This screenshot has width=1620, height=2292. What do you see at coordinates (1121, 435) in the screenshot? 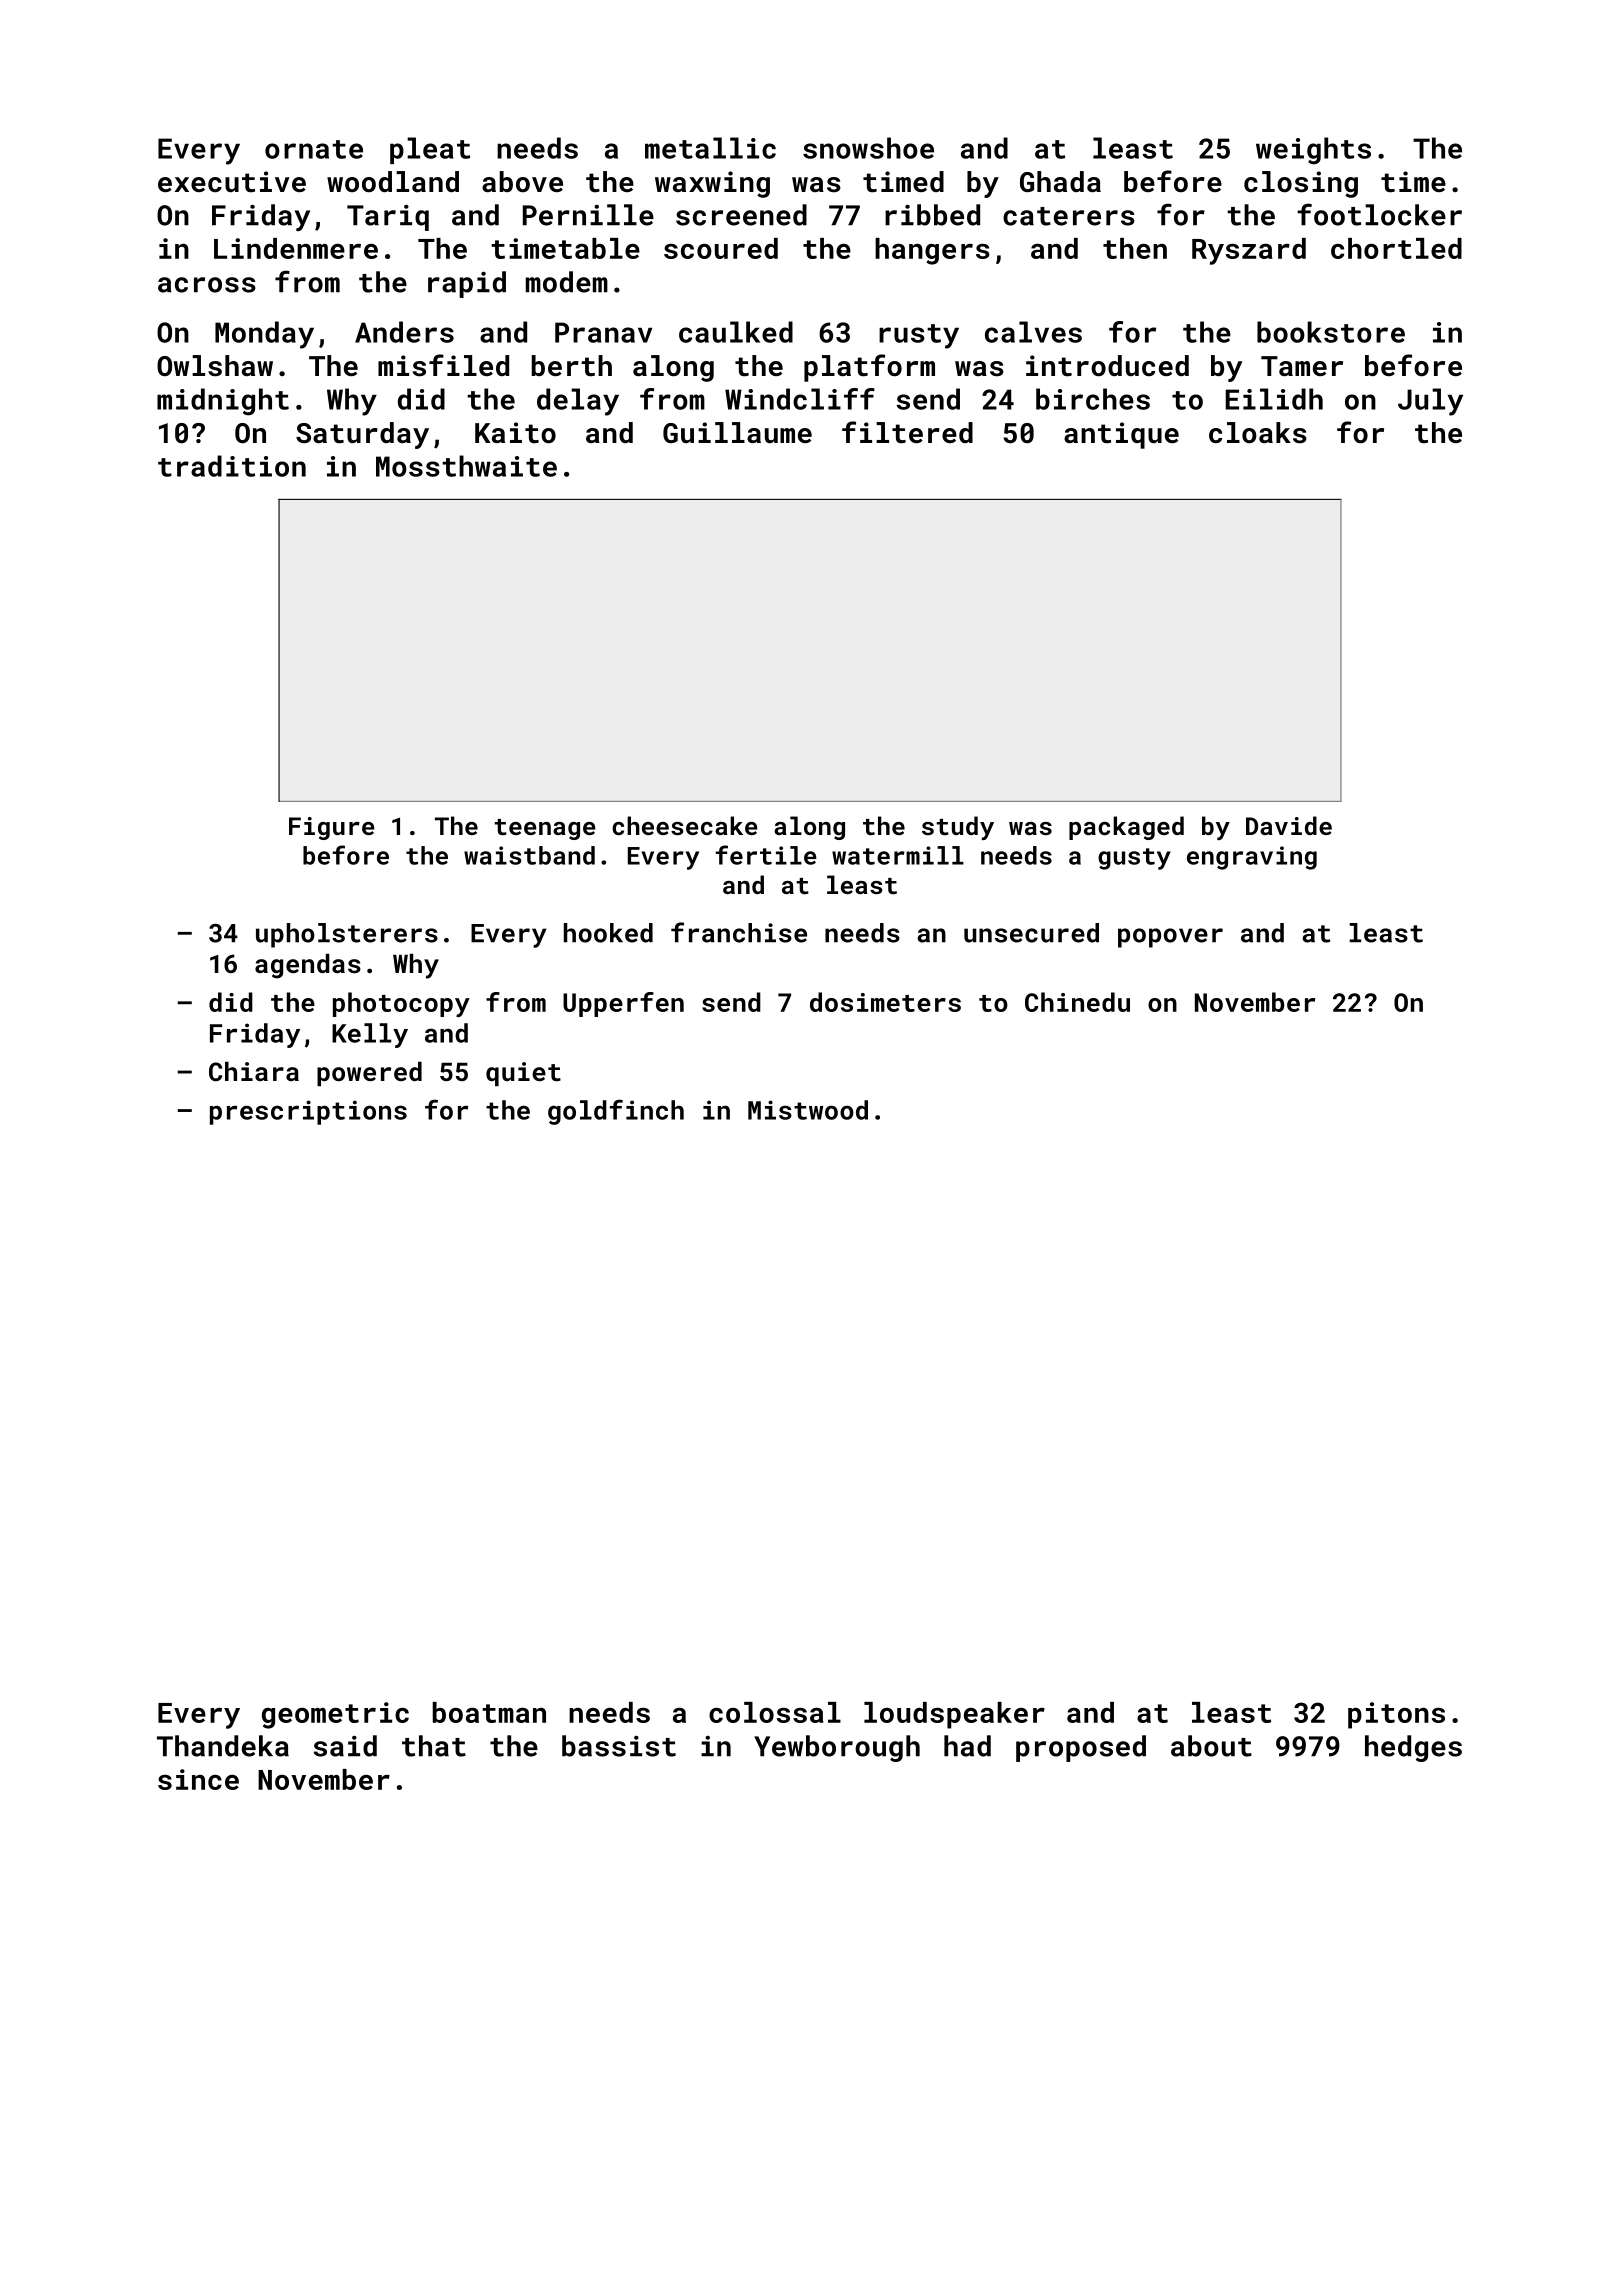
I see `antique` at bounding box center [1121, 435].
